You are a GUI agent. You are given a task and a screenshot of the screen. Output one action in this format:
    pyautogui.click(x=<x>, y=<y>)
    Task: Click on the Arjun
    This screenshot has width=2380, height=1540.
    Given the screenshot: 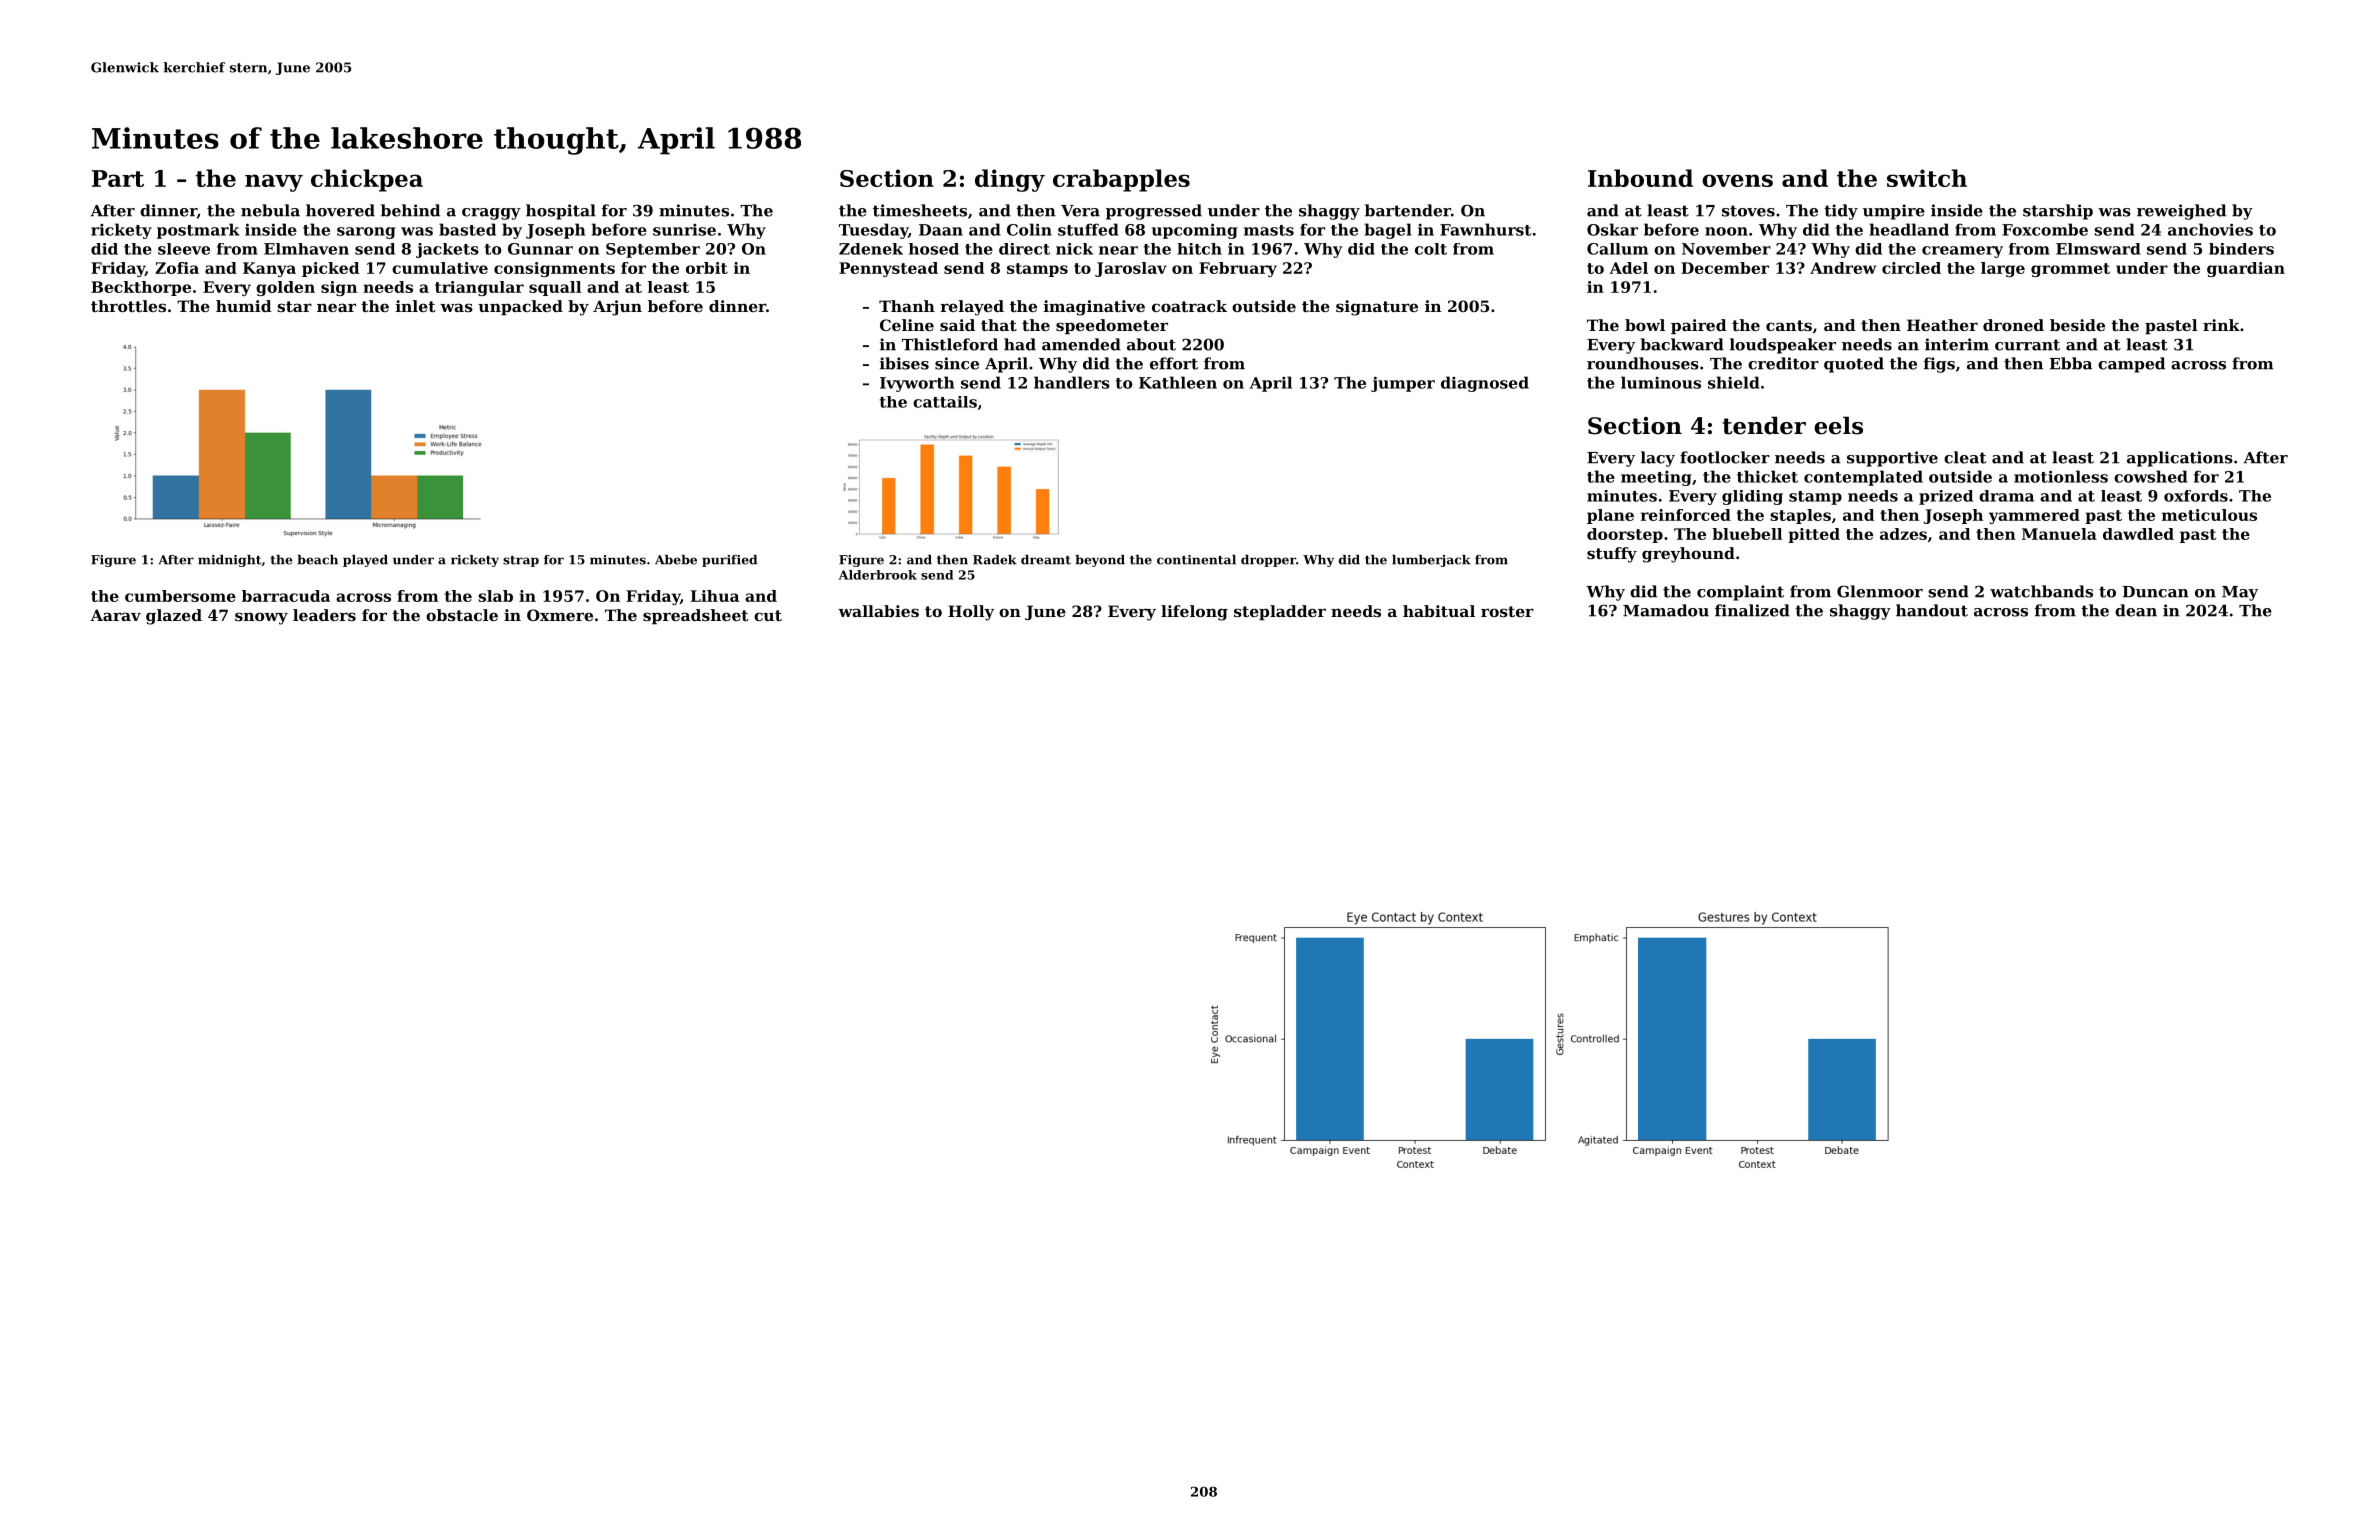 What is the action you would take?
    pyautogui.click(x=617, y=308)
